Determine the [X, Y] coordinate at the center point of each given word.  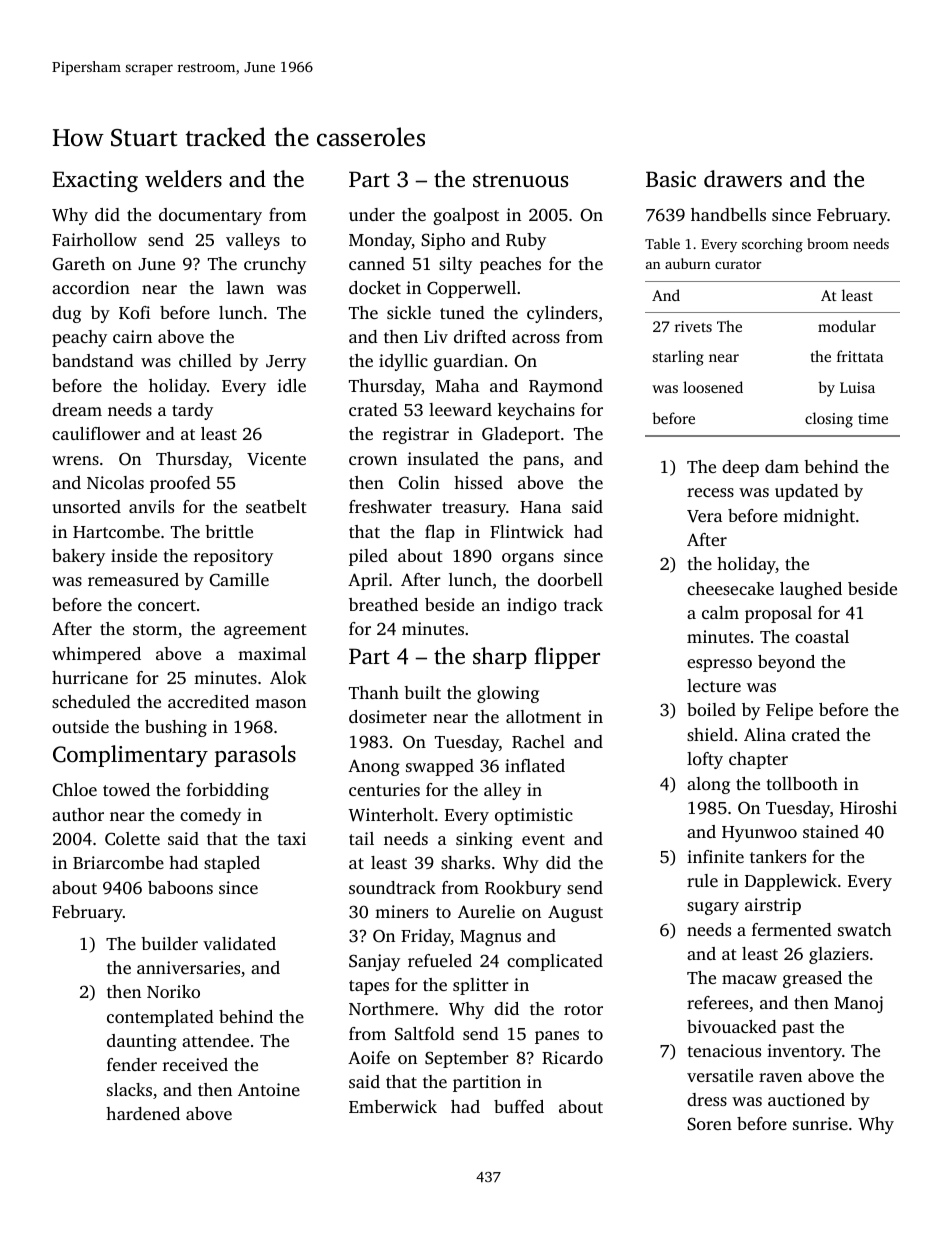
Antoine [269, 1089]
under [372, 214]
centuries [384, 789]
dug [66, 314]
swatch [865, 929]
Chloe [74, 790]
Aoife [369, 1057]
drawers [743, 179]
